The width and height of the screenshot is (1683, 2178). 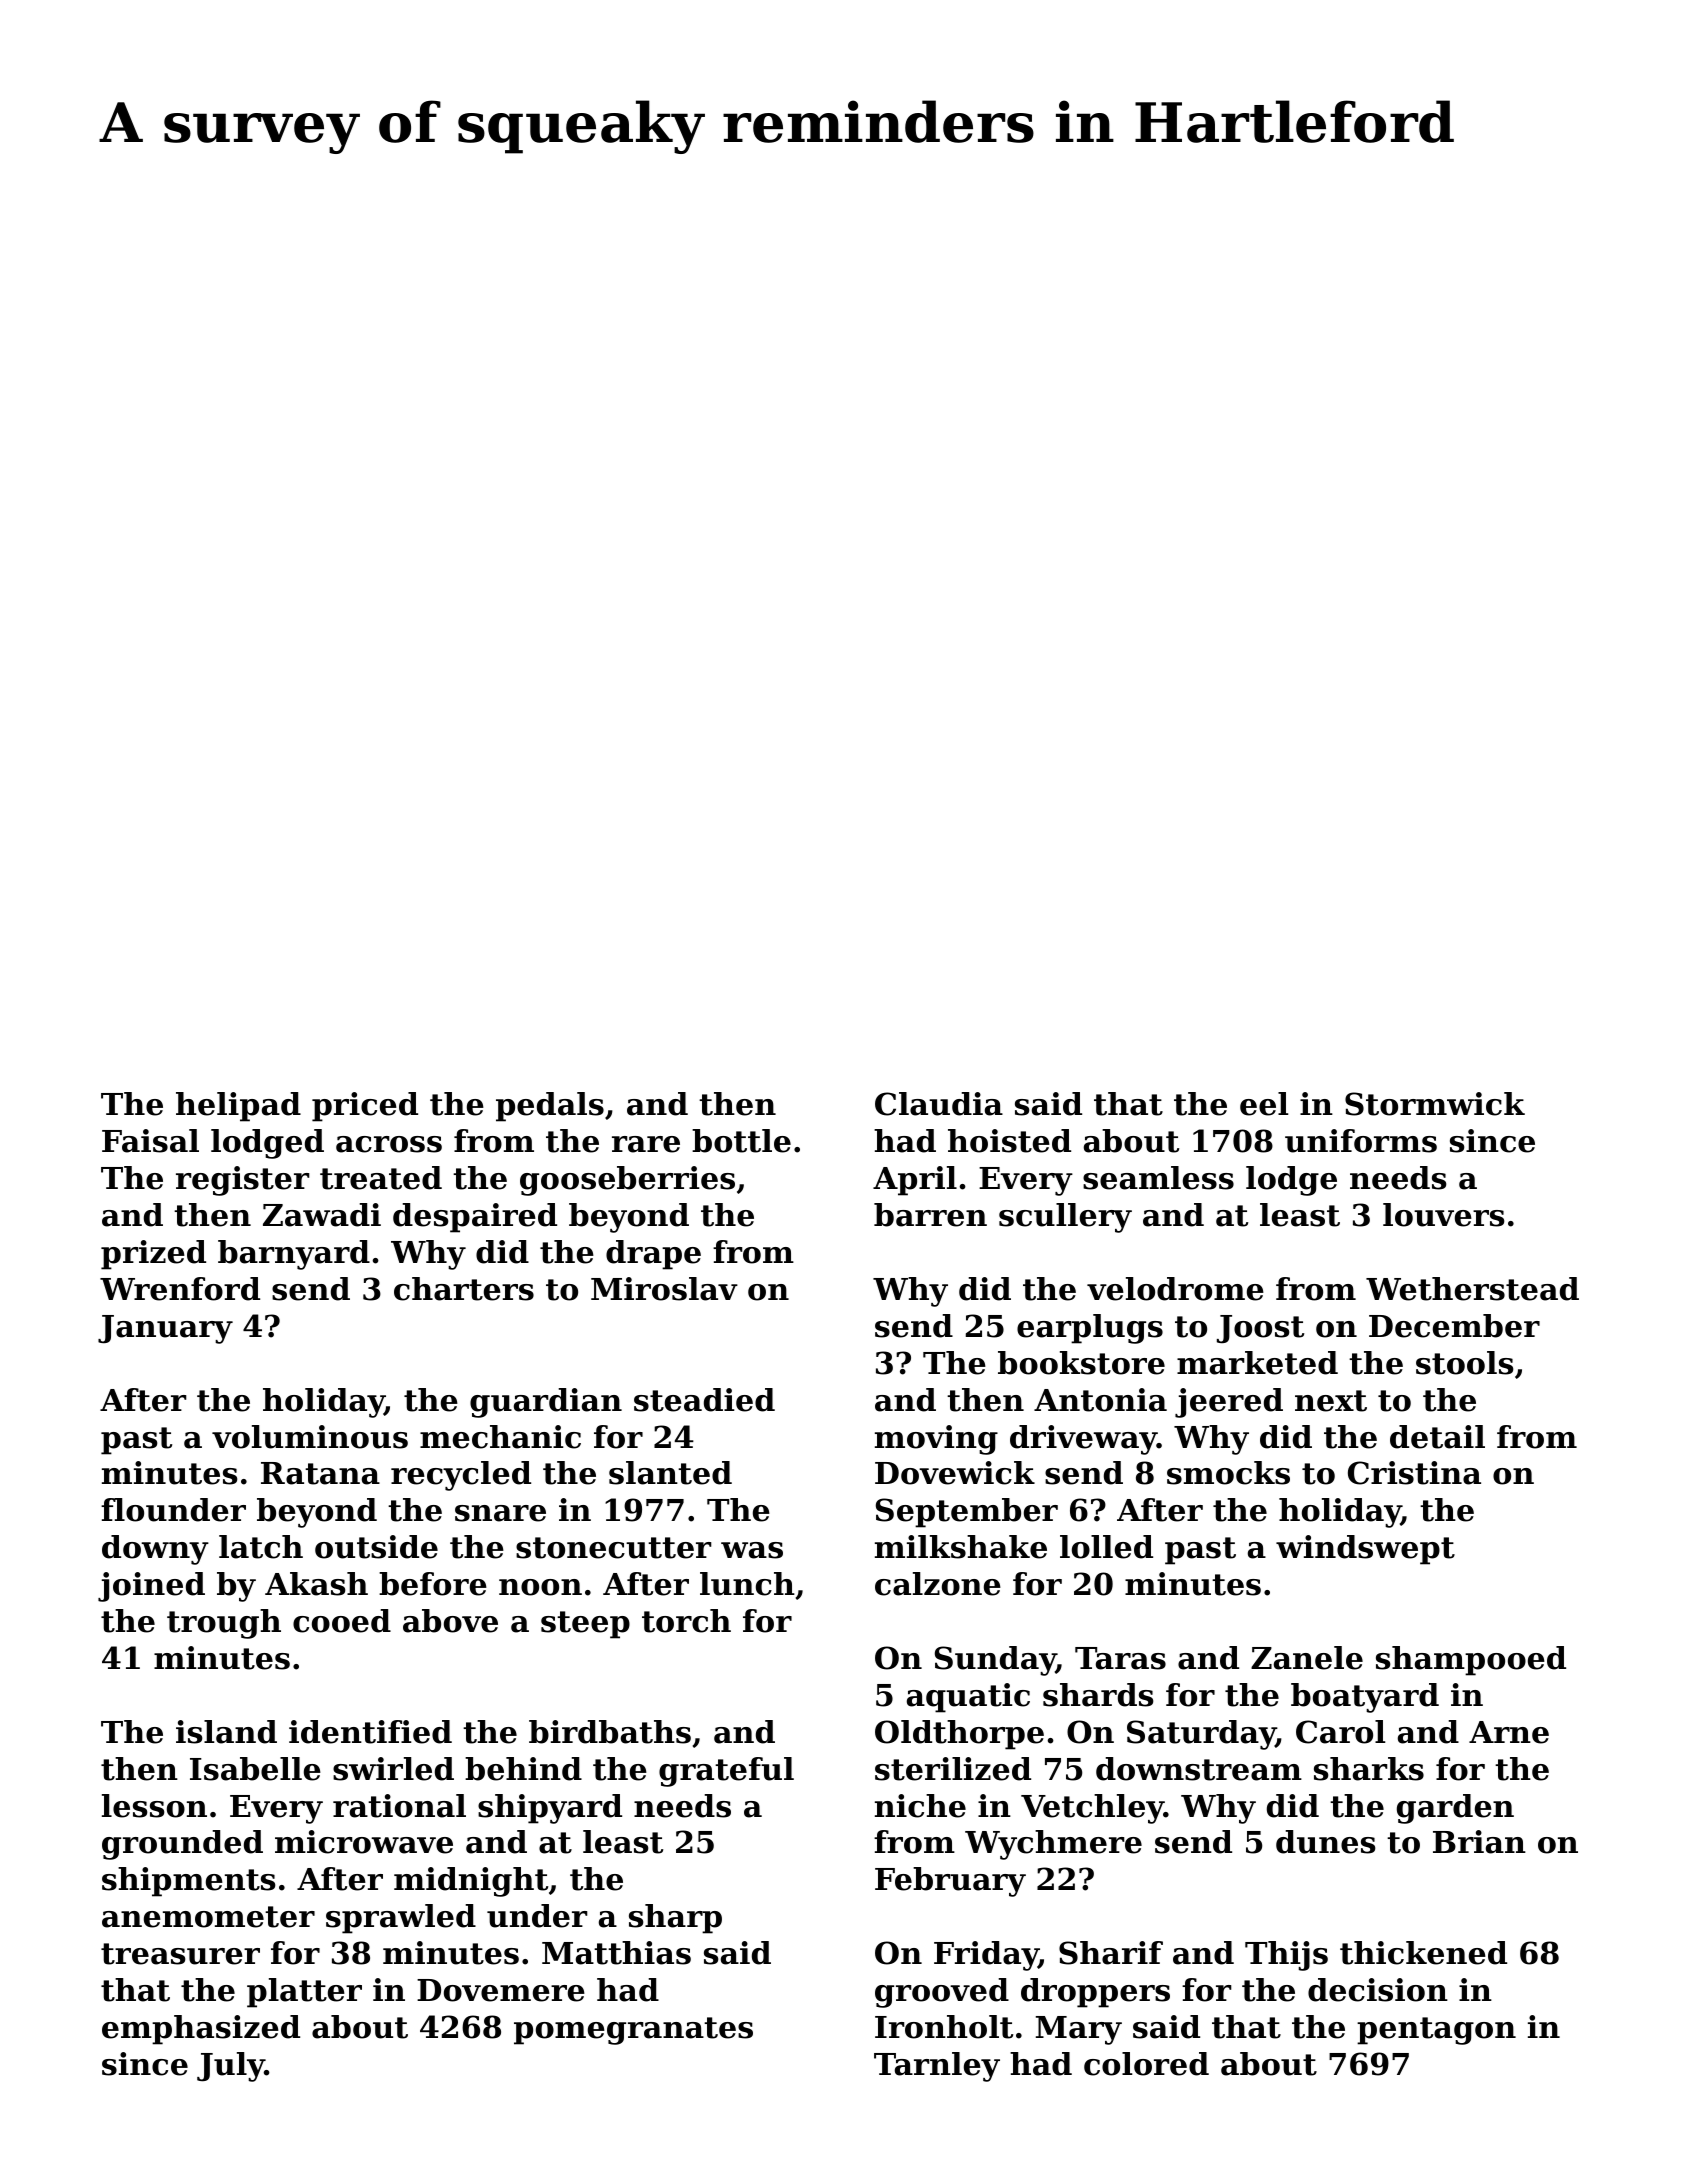 What do you see at coordinates (1365, 1550) in the screenshot?
I see `windswept` at bounding box center [1365, 1550].
